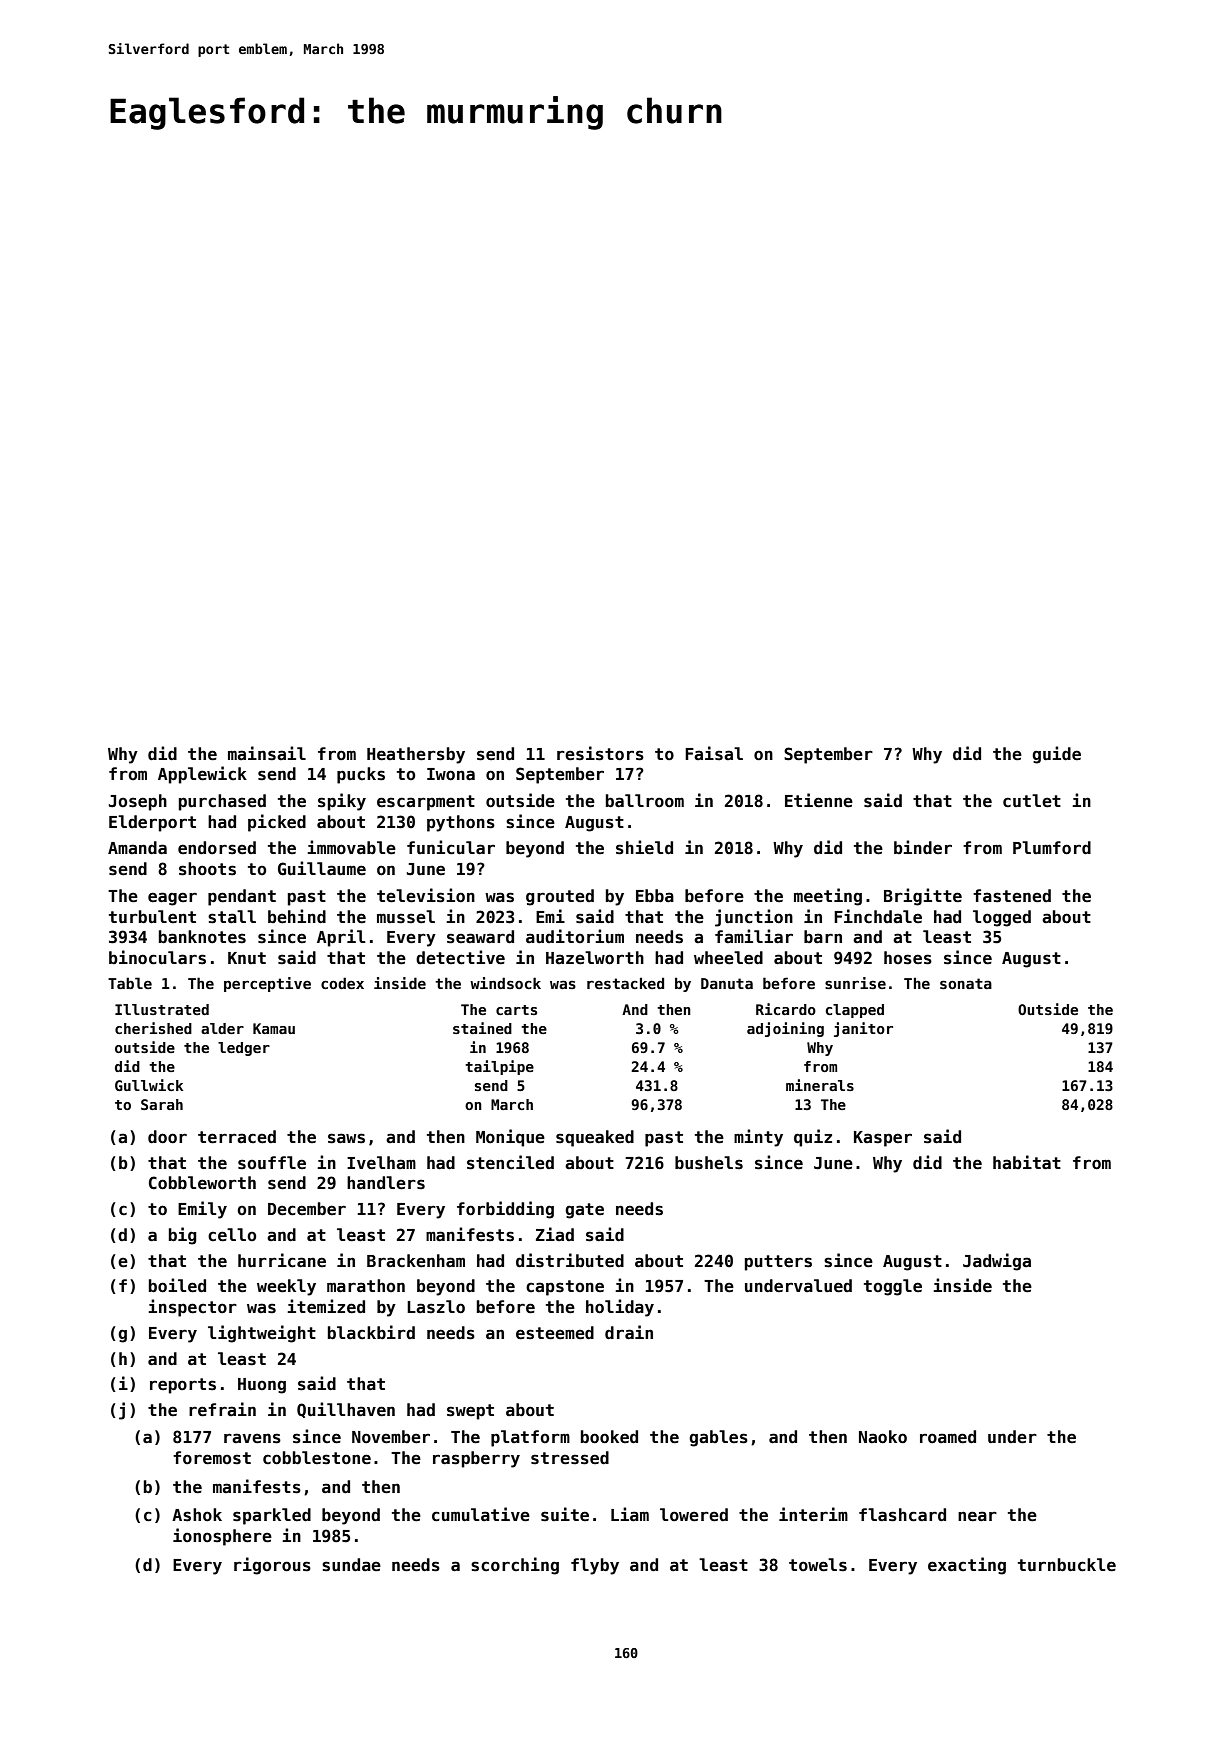 The width and height of the screenshot is (1228, 1737). Describe the element at coordinates (997, 1262) in the screenshot. I see `Jadwiga` at that location.
